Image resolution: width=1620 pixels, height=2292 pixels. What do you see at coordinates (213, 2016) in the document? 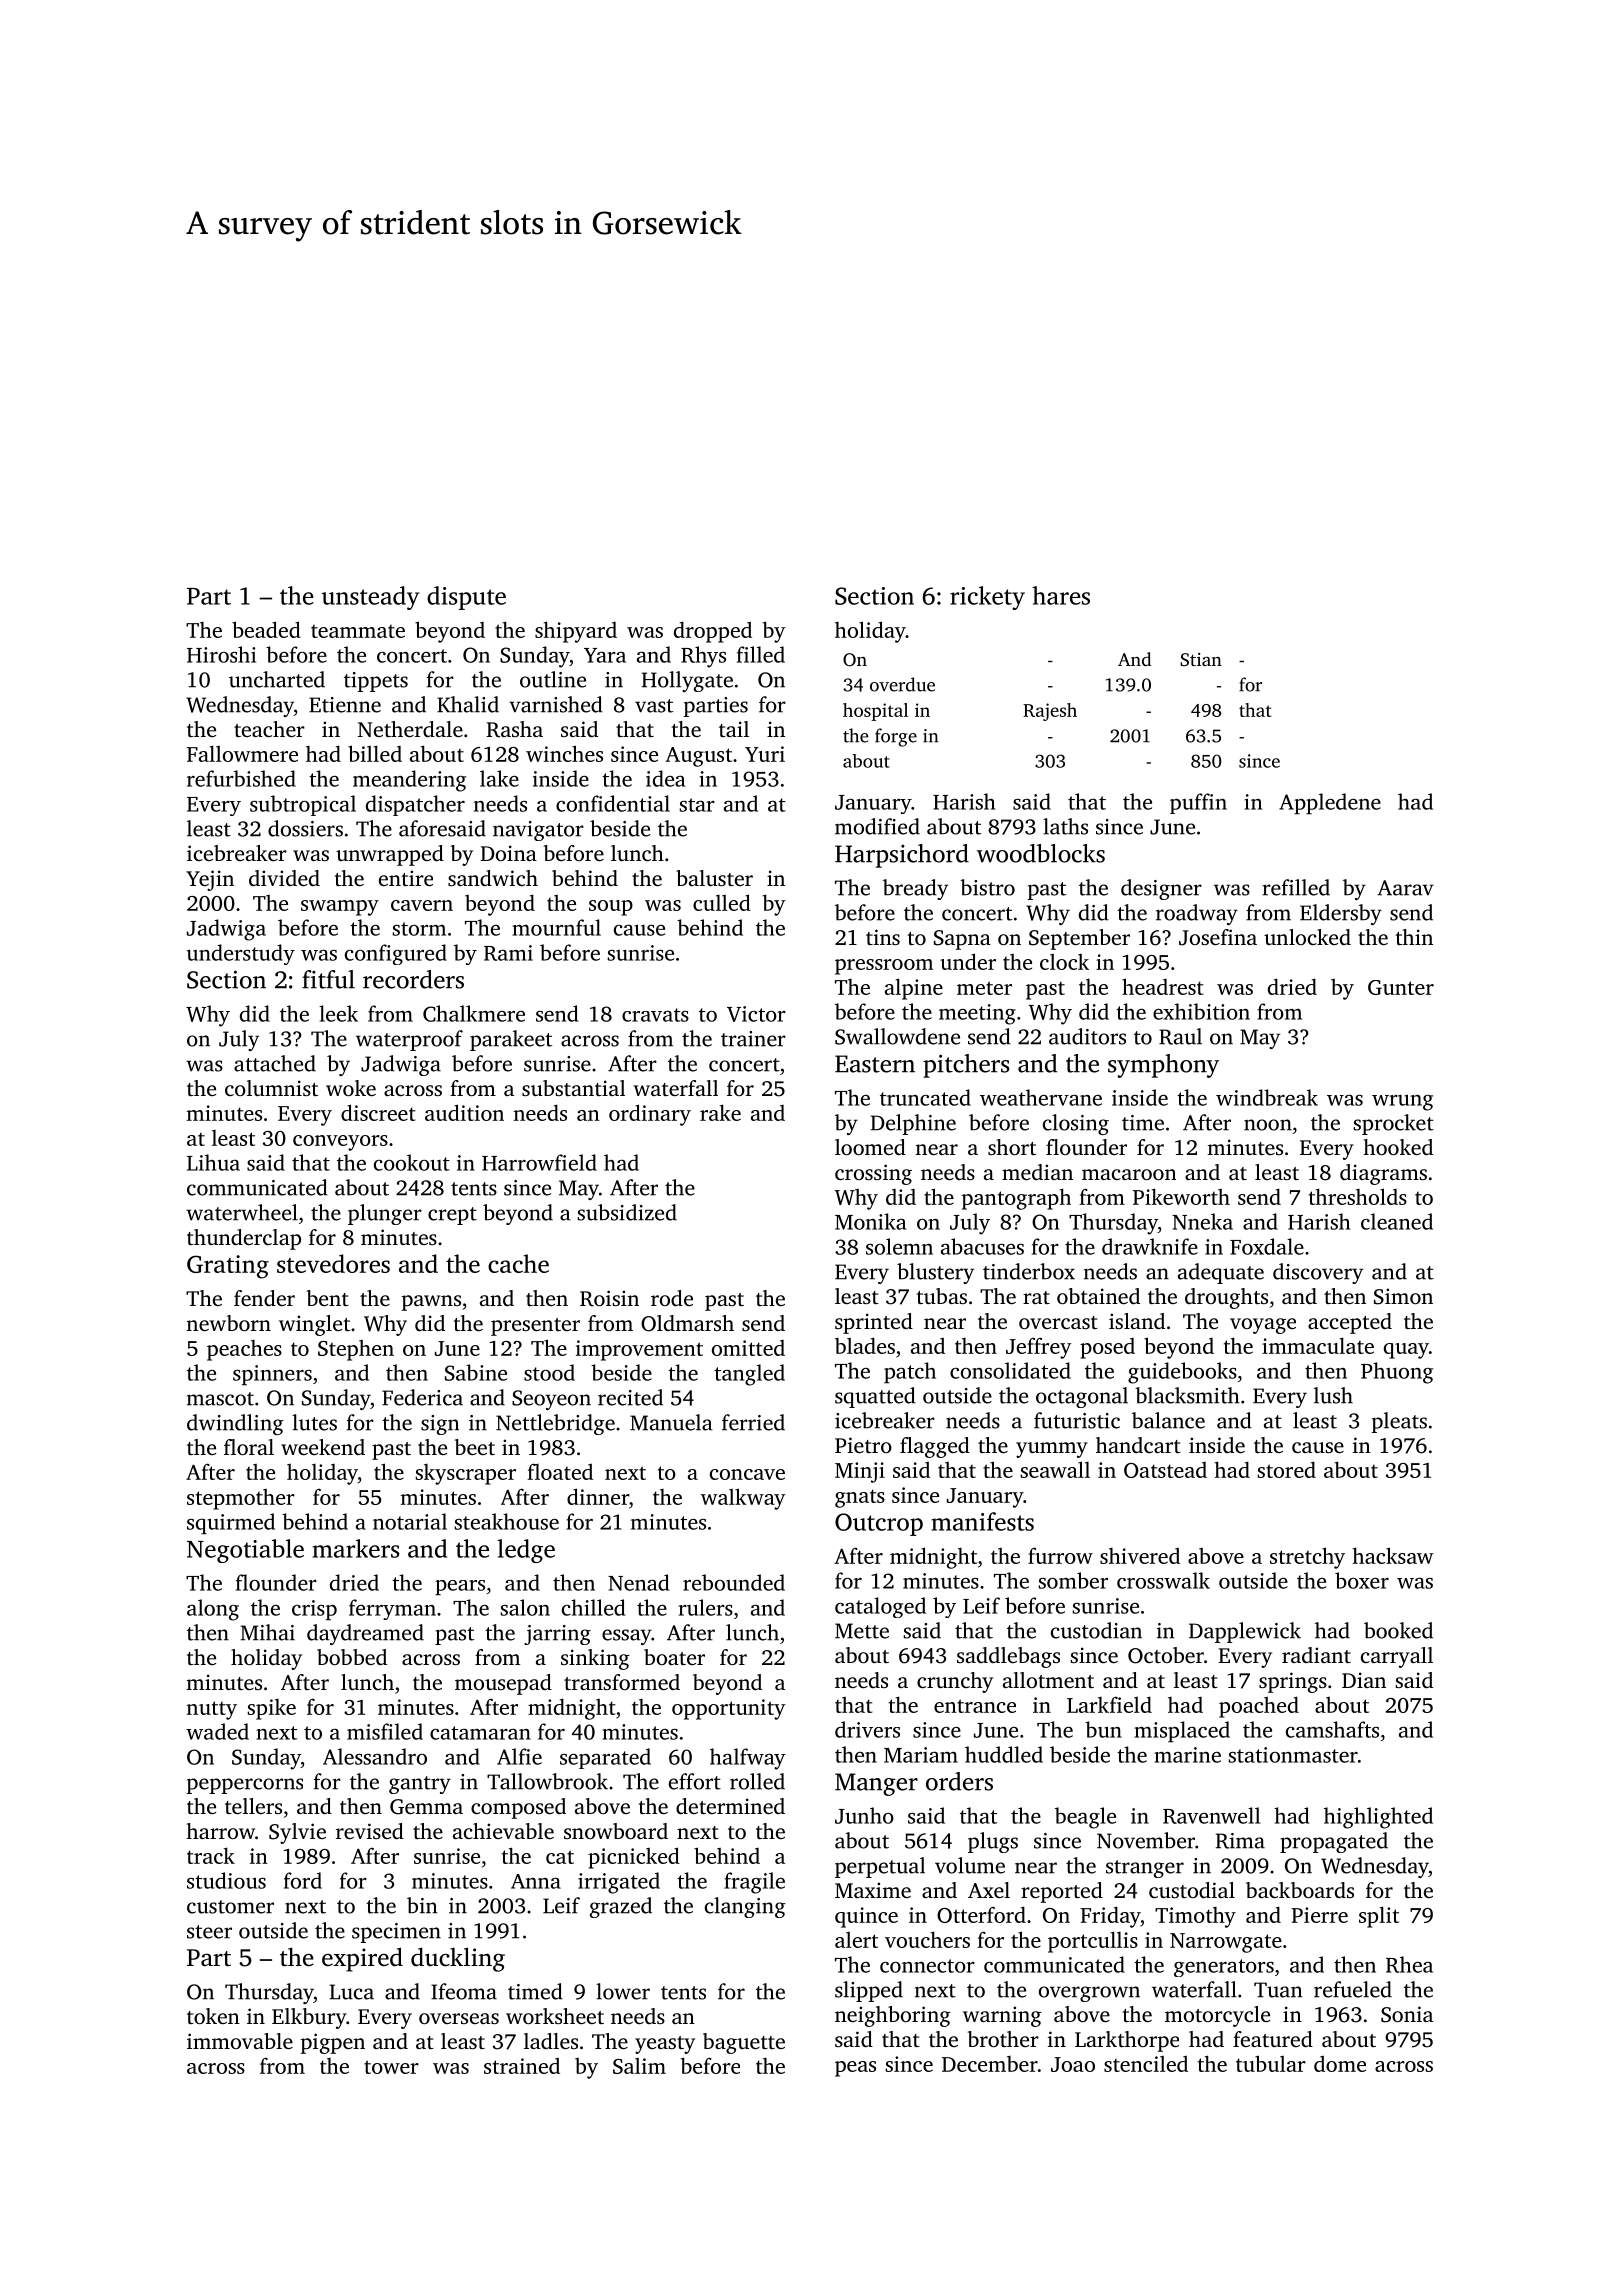
I see `token` at bounding box center [213, 2016].
